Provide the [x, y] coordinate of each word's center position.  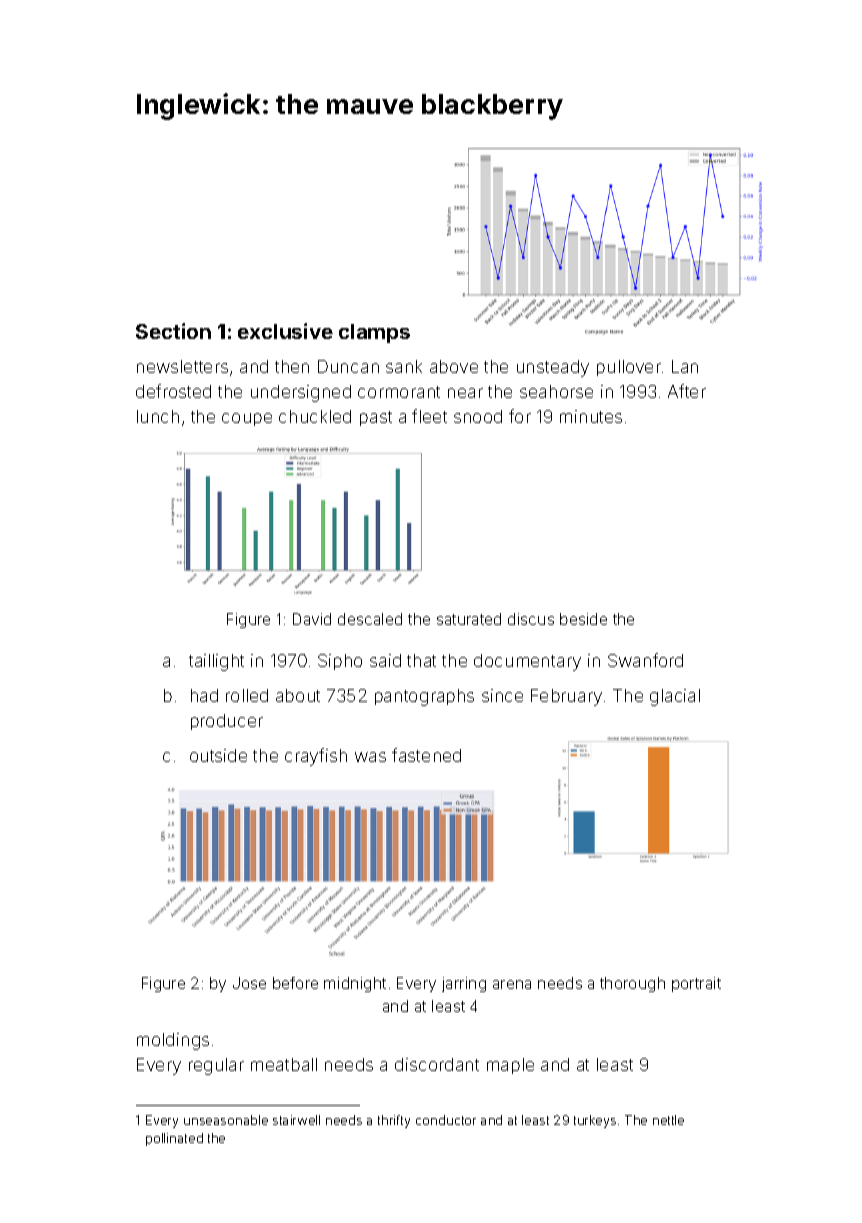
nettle [668, 1120]
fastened [426, 755]
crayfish [316, 757]
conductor [446, 1120]
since [502, 695]
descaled [370, 619]
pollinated [174, 1139]
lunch [158, 416]
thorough [632, 984]
